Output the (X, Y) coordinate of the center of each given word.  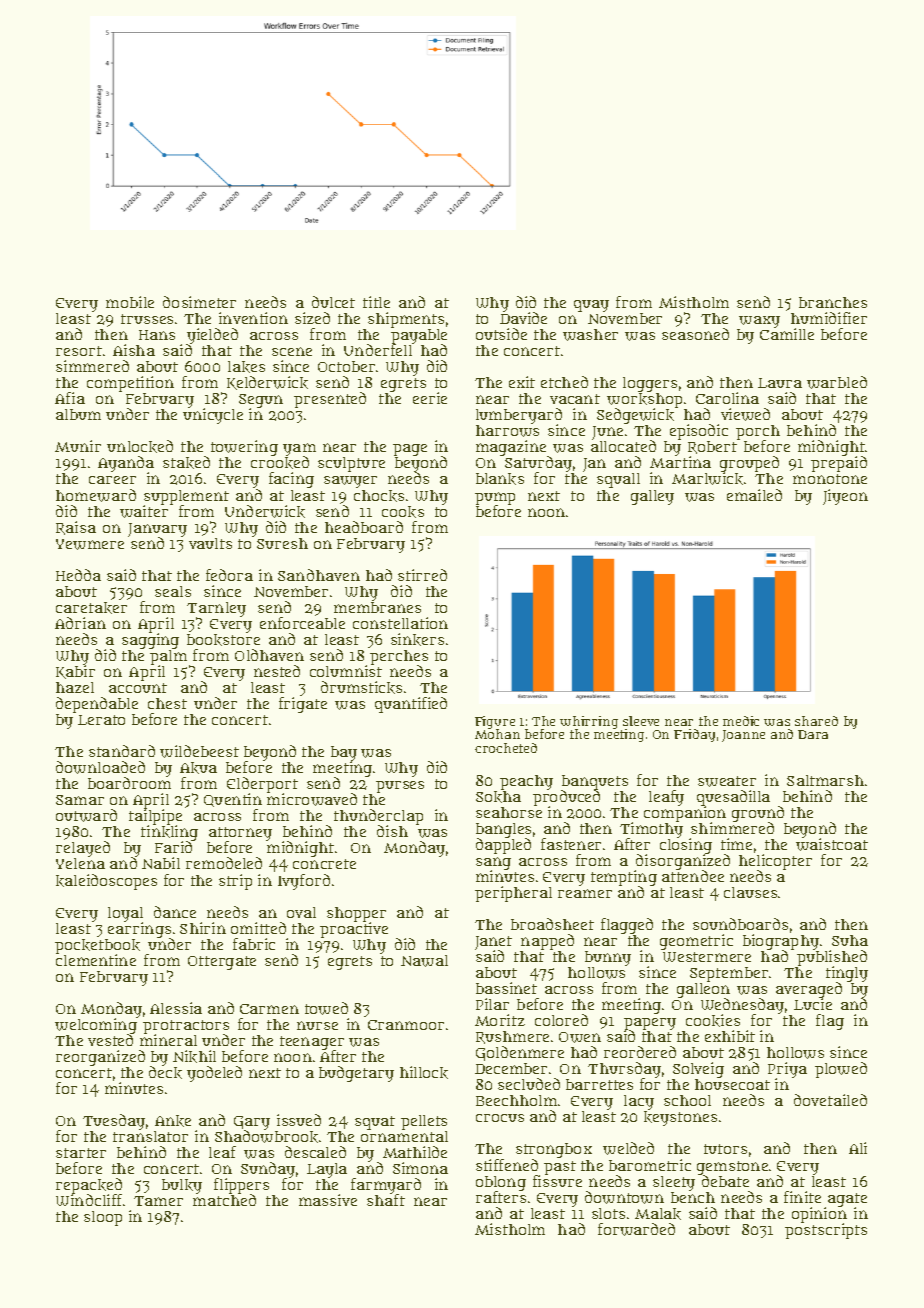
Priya (787, 1070)
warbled (837, 382)
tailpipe (155, 818)
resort (79, 351)
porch (758, 433)
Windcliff (88, 1200)
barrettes (599, 1084)
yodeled (214, 1074)
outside (501, 334)
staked (186, 462)
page (410, 450)
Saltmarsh (825, 780)
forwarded (636, 1229)
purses (400, 787)
